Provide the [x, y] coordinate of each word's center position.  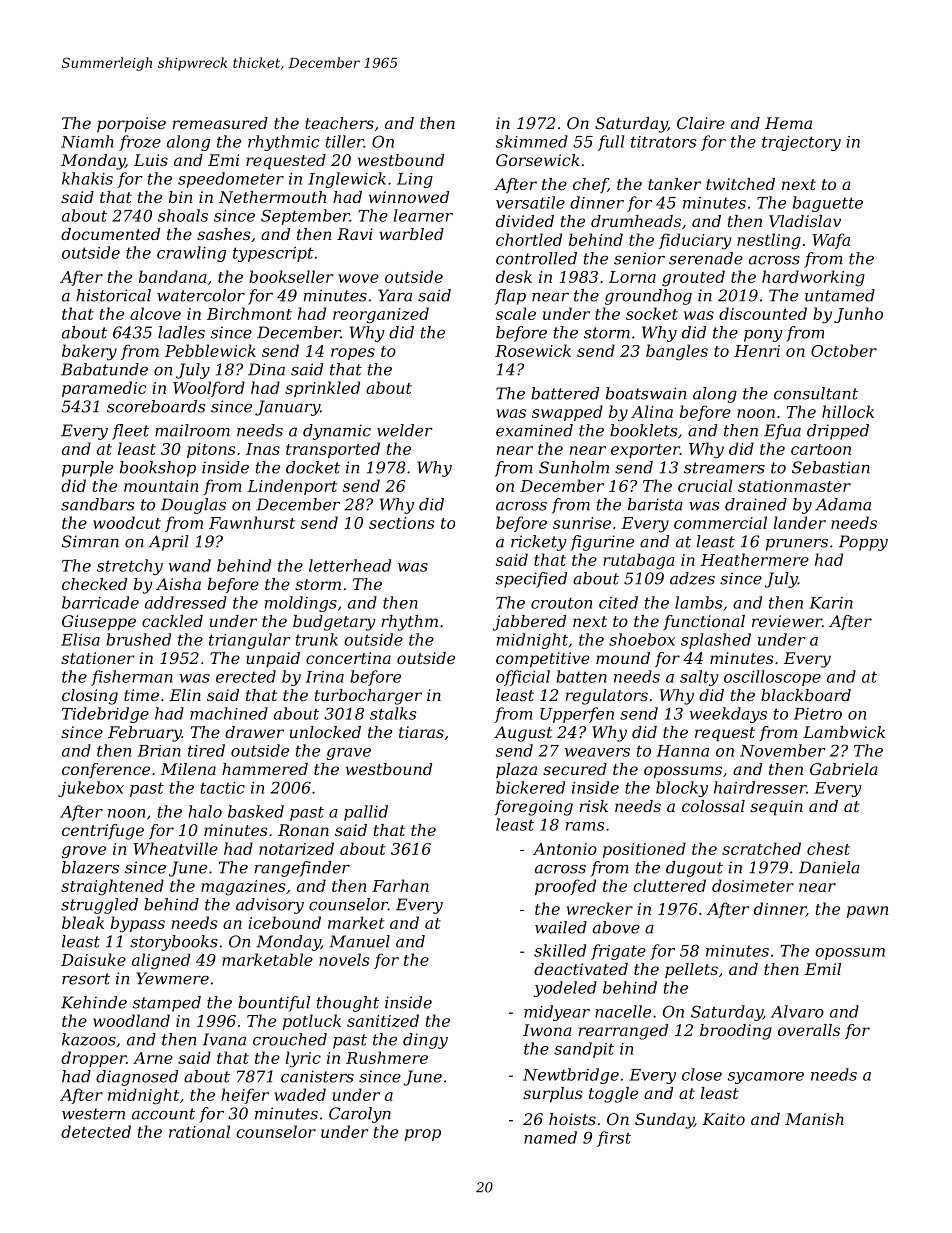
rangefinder [302, 869]
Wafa [831, 241]
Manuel [359, 941]
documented [110, 234]
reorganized [381, 315]
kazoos [89, 1039]
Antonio [565, 849]
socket [652, 313]
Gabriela [844, 769]
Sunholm [574, 467]
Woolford [209, 389]
